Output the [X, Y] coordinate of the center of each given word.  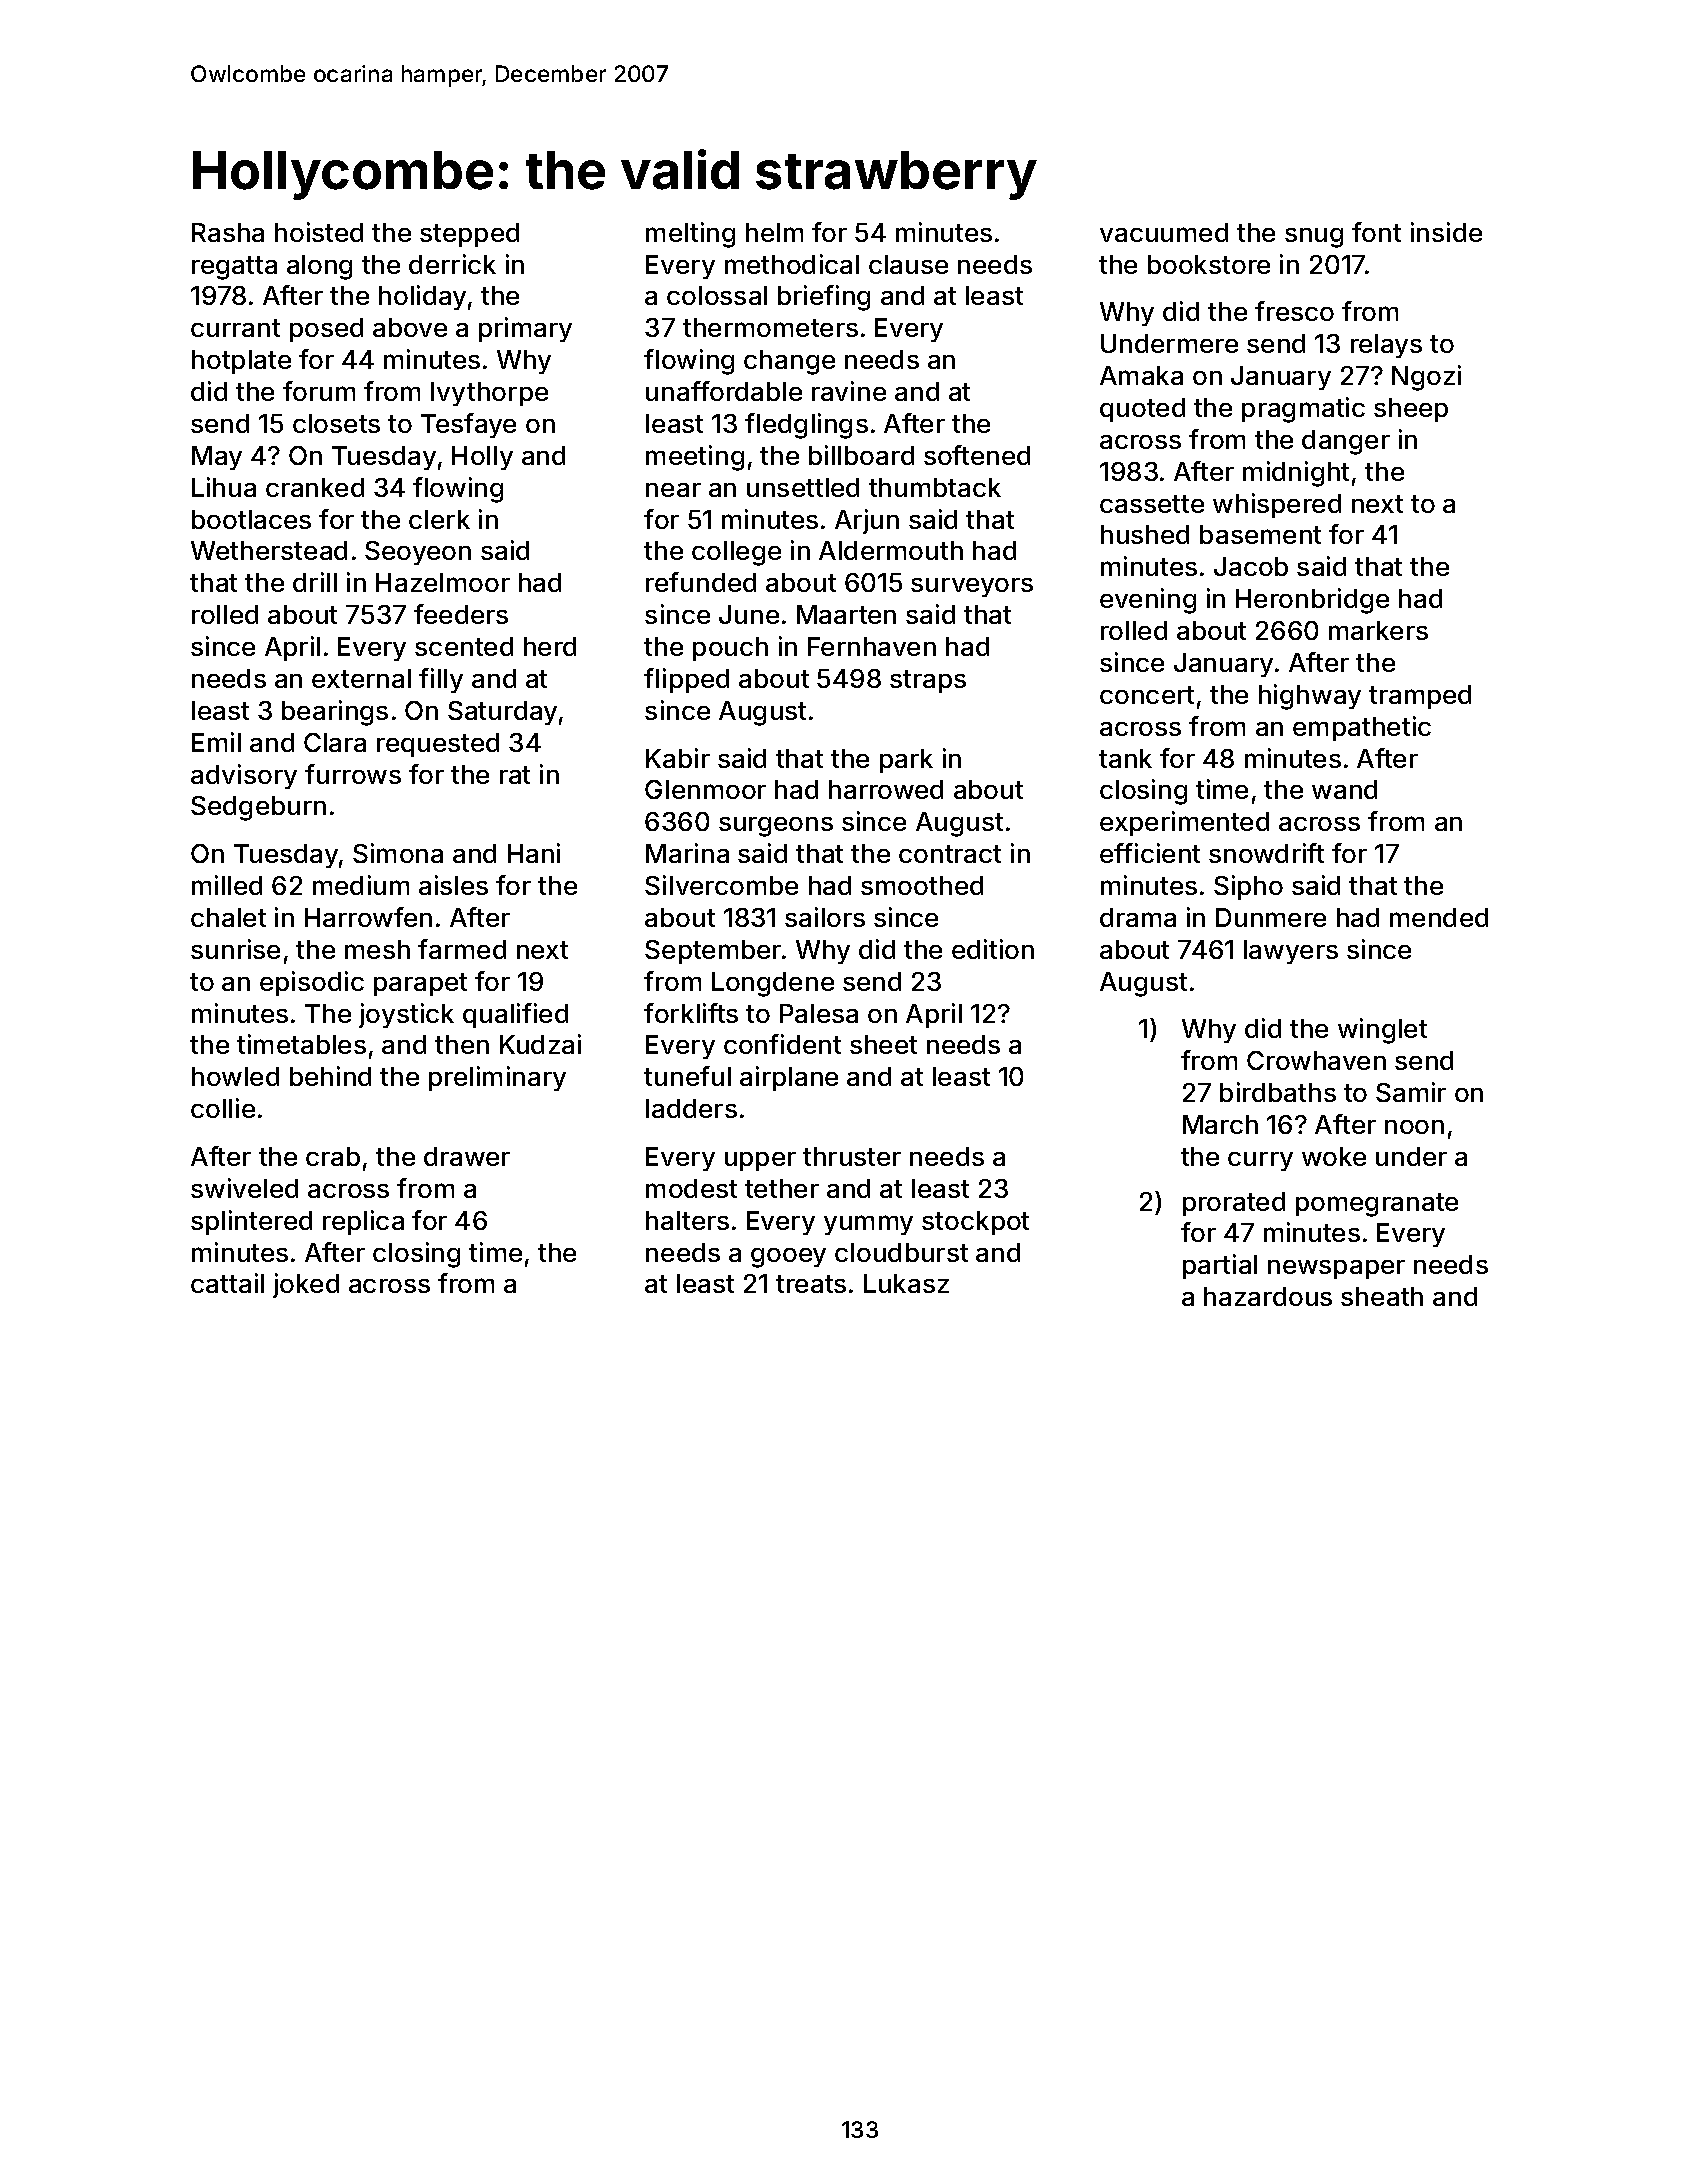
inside [1446, 232]
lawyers [1291, 952]
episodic [312, 983]
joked [306, 1285]
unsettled [803, 487]
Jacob [1251, 566]
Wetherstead [269, 550]
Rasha [228, 232]
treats [811, 1284]
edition [993, 949]
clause [908, 264]
